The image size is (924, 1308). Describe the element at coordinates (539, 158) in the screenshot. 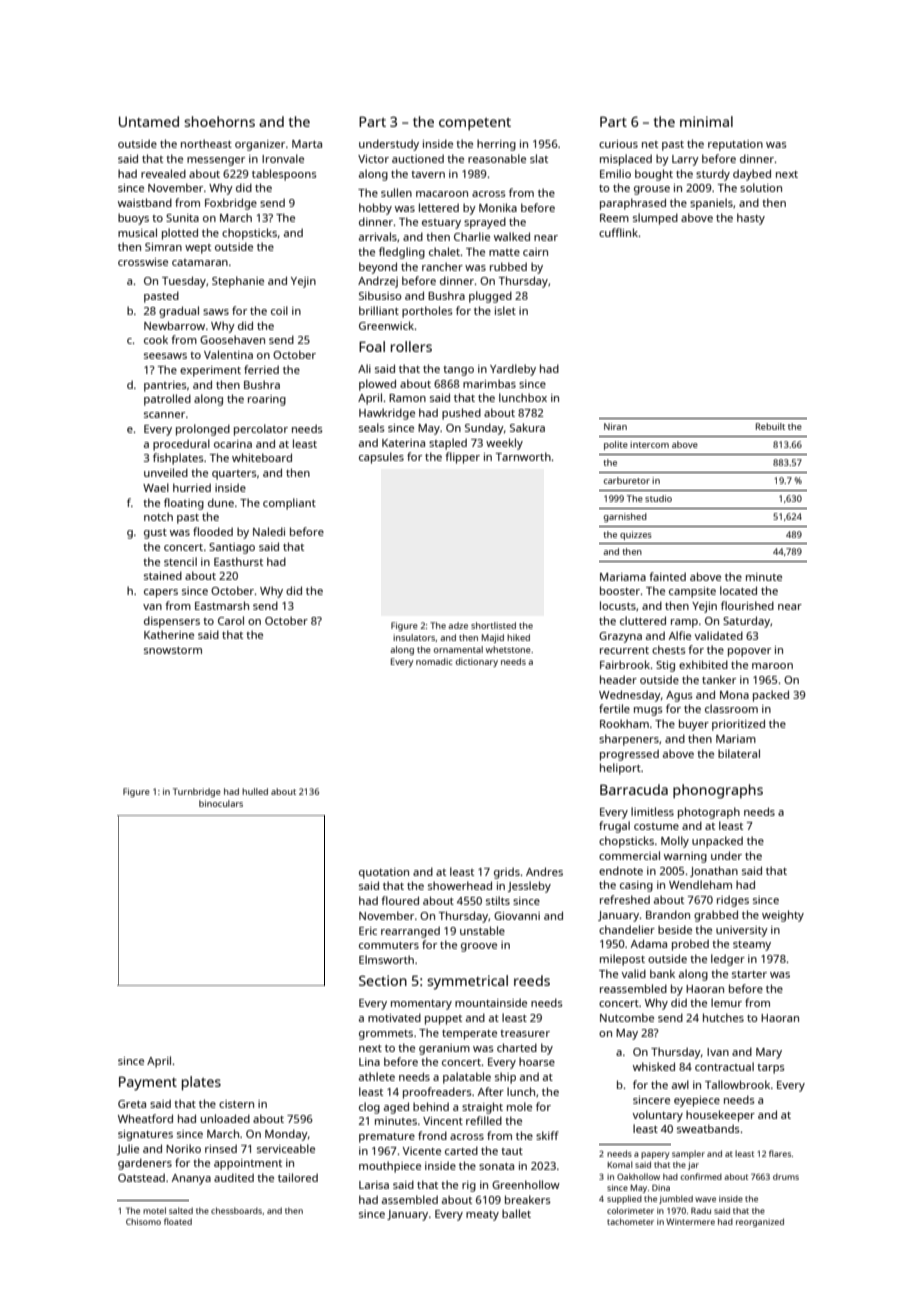

I see `slat` at that location.
